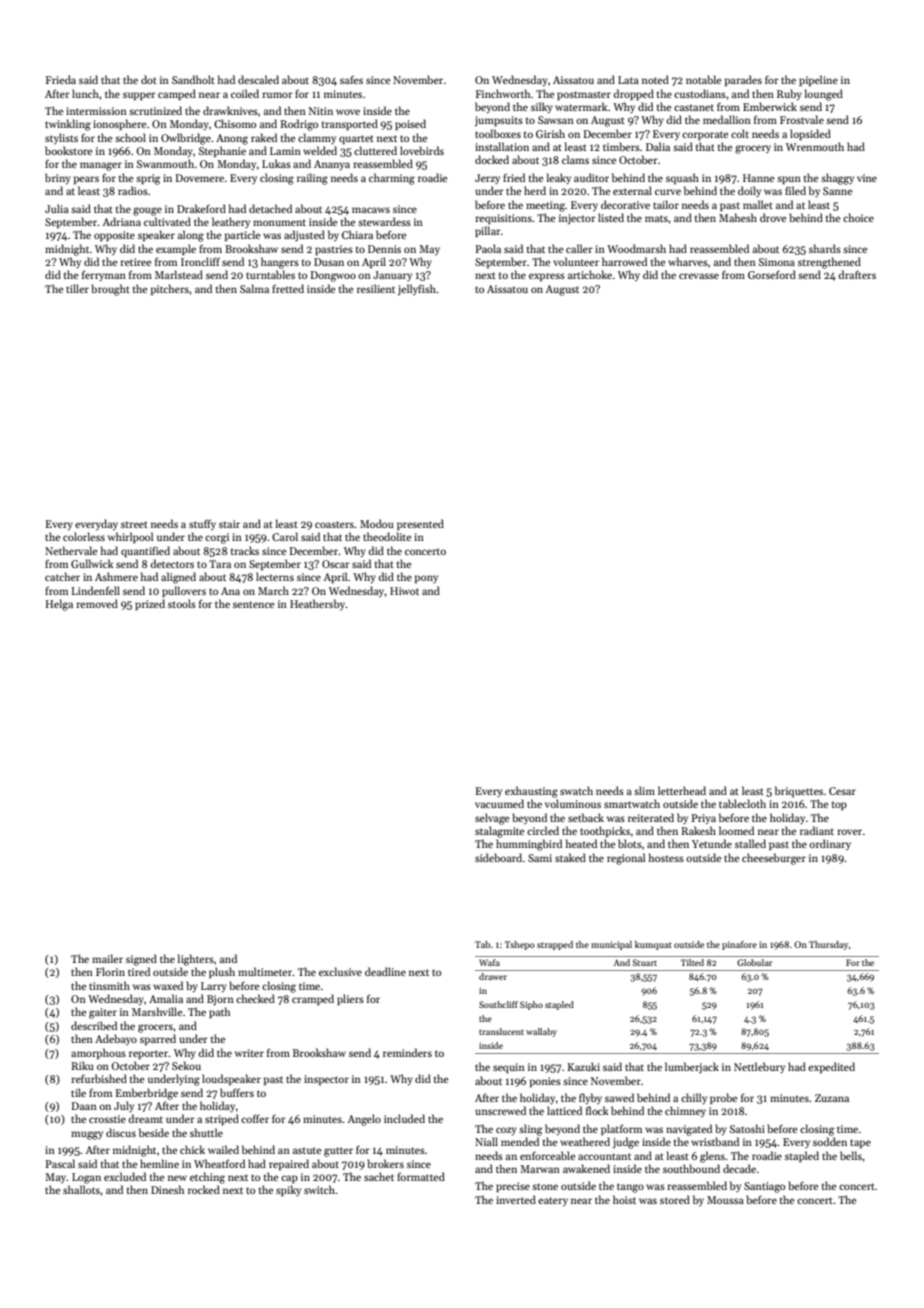 The width and height of the screenshot is (924, 1308). I want to click on regional, so click(626, 859).
